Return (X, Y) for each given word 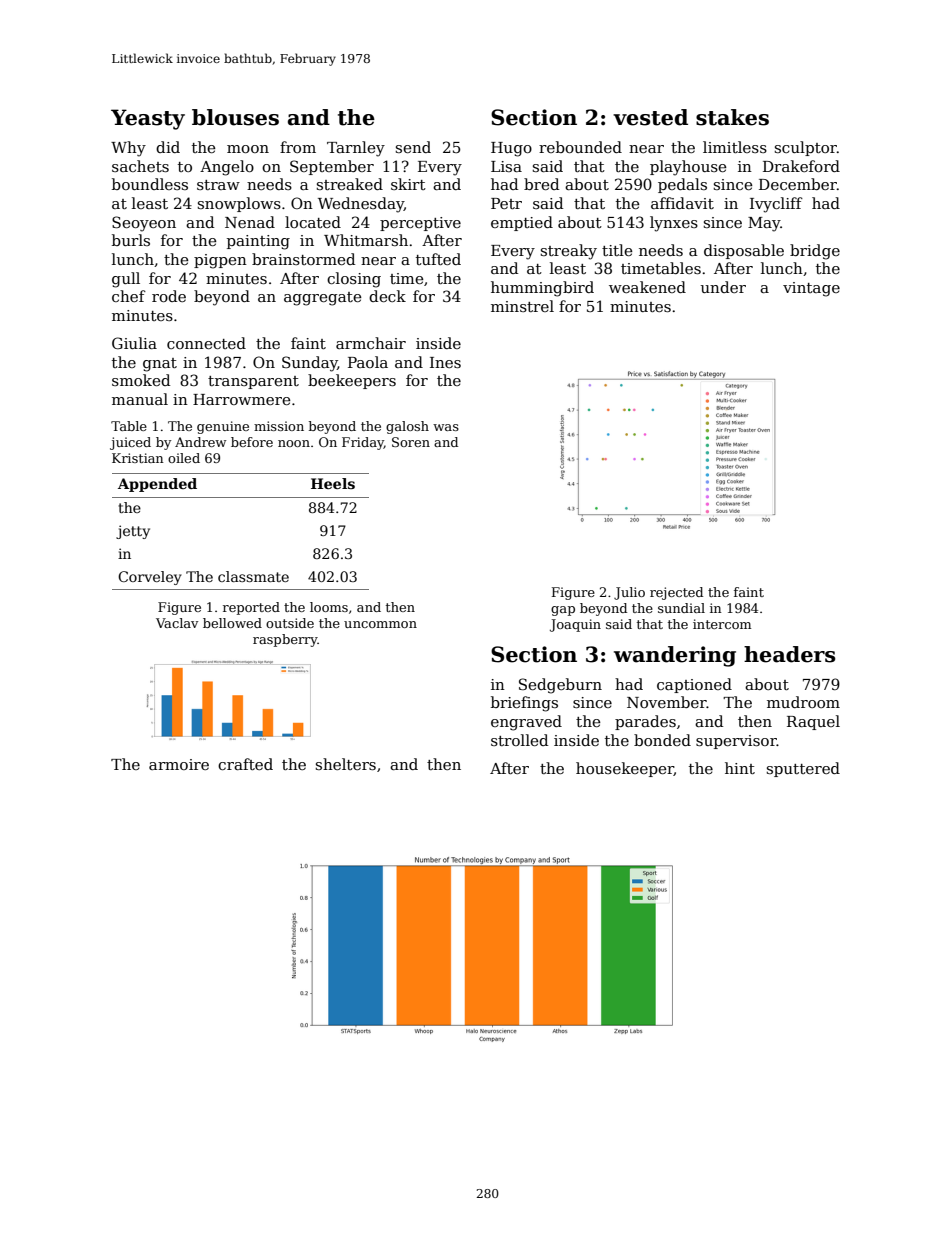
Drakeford (801, 166)
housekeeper (625, 769)
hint (740, 768)
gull (126, 280)
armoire (179, 764)
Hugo (511, 149)
